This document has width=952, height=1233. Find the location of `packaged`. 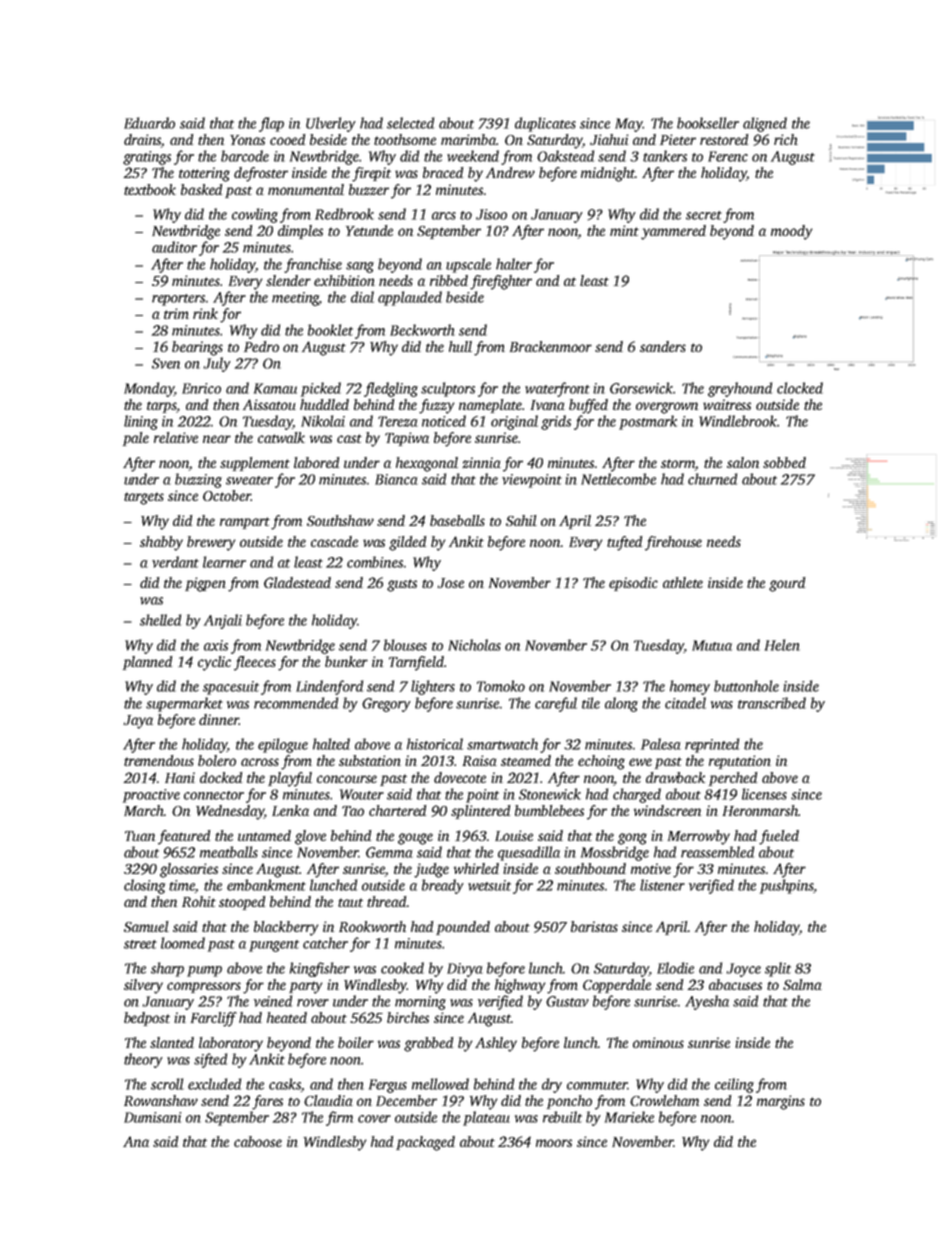

packaged is located at coordinates (425, 1143).
